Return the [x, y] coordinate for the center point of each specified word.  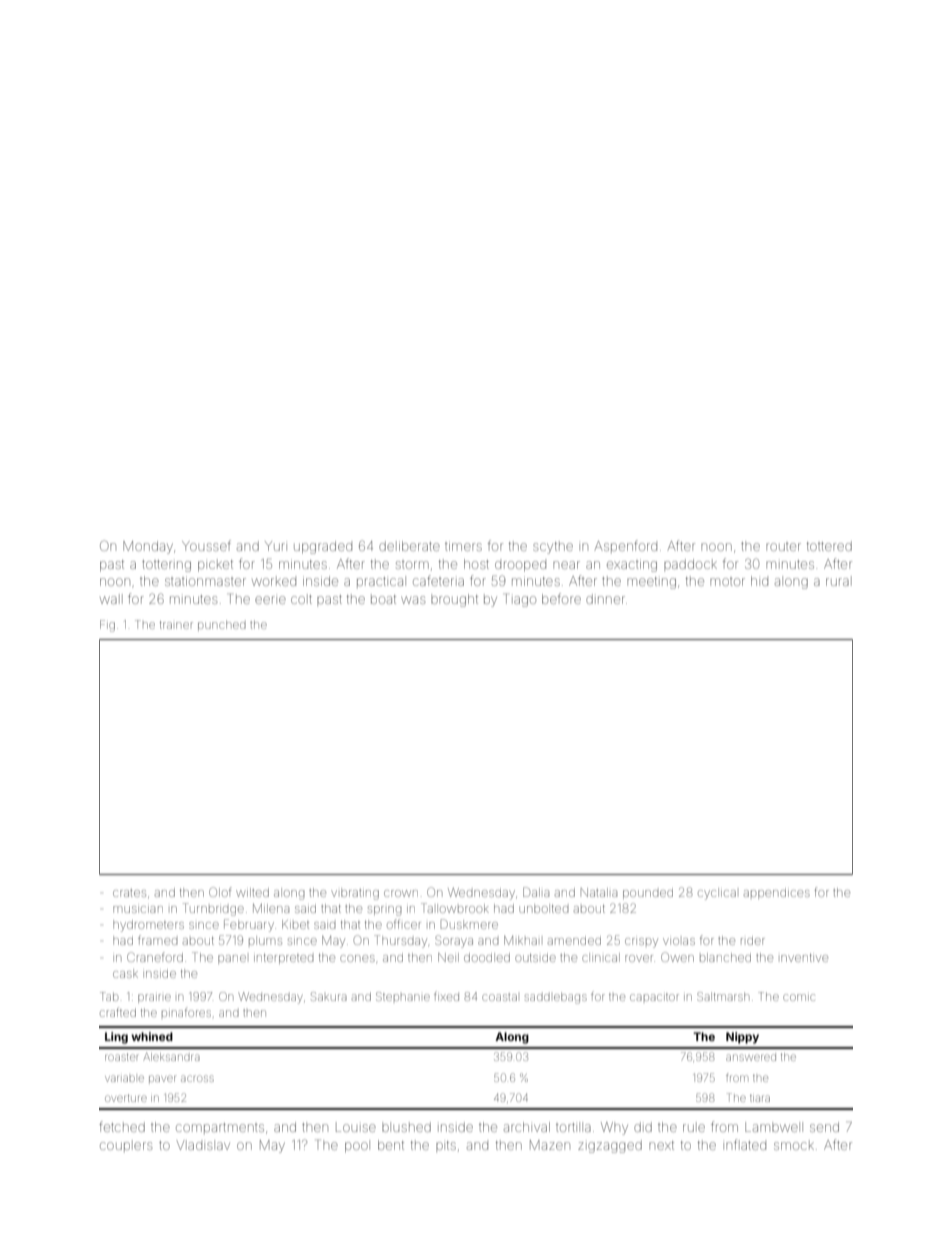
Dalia [536, 892]
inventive [804, 958]
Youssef [206, 545]
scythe [553, 548]
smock [794, 1146]
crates [129, 893]
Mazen [550, 1145]
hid [759, 581]
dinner [605, 599]
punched [222, 626]
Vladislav [203, 1145]
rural [837, 582]
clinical [601, 957]
